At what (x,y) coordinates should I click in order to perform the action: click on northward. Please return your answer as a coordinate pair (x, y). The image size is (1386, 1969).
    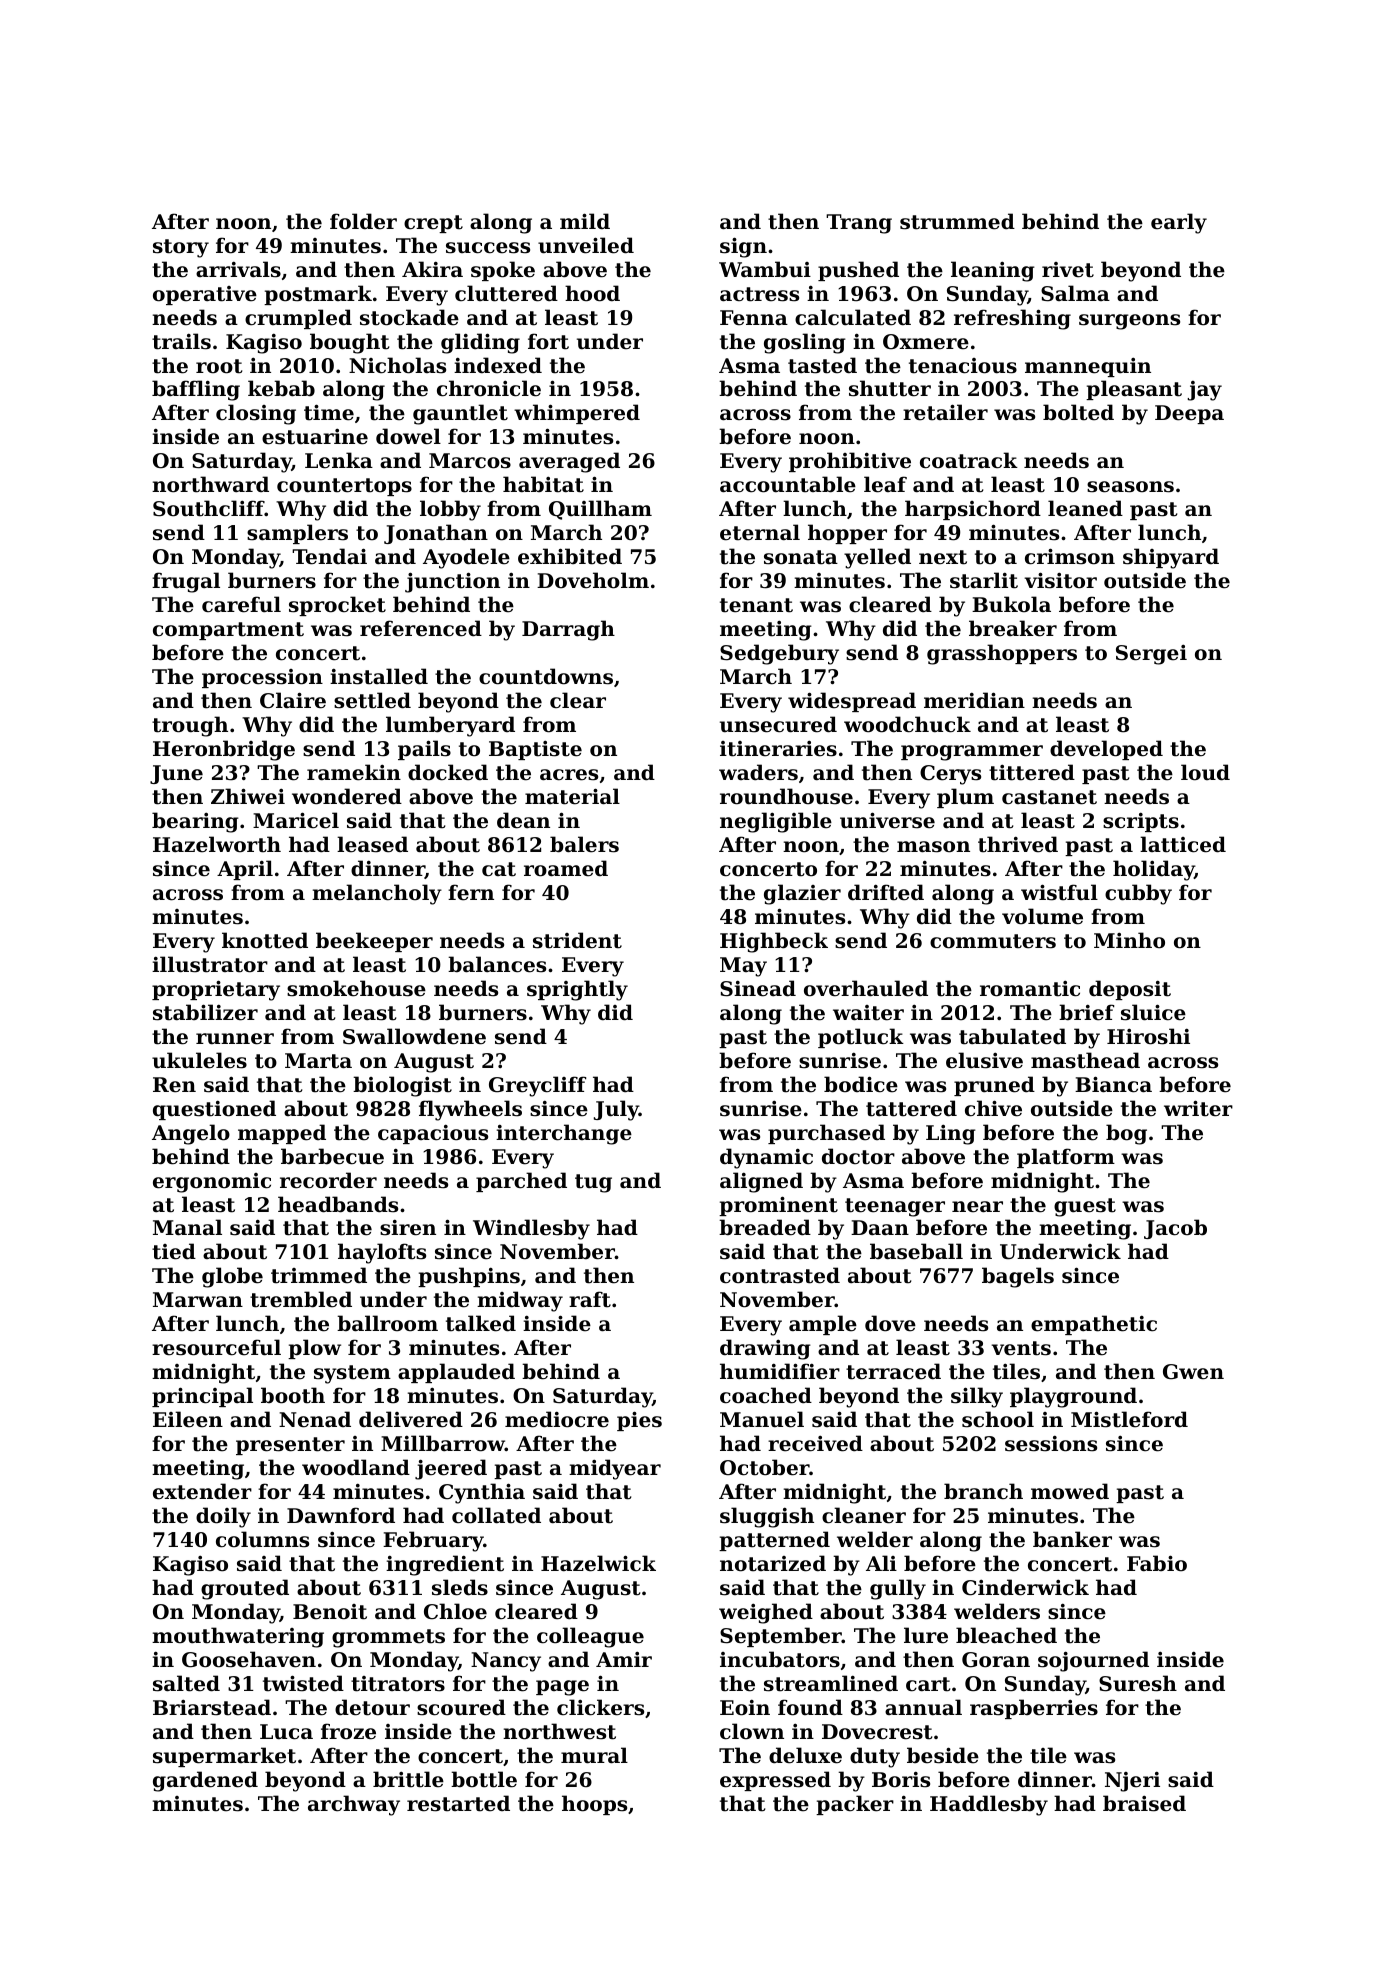
    Looking at the image, I should click on (210, 484).
